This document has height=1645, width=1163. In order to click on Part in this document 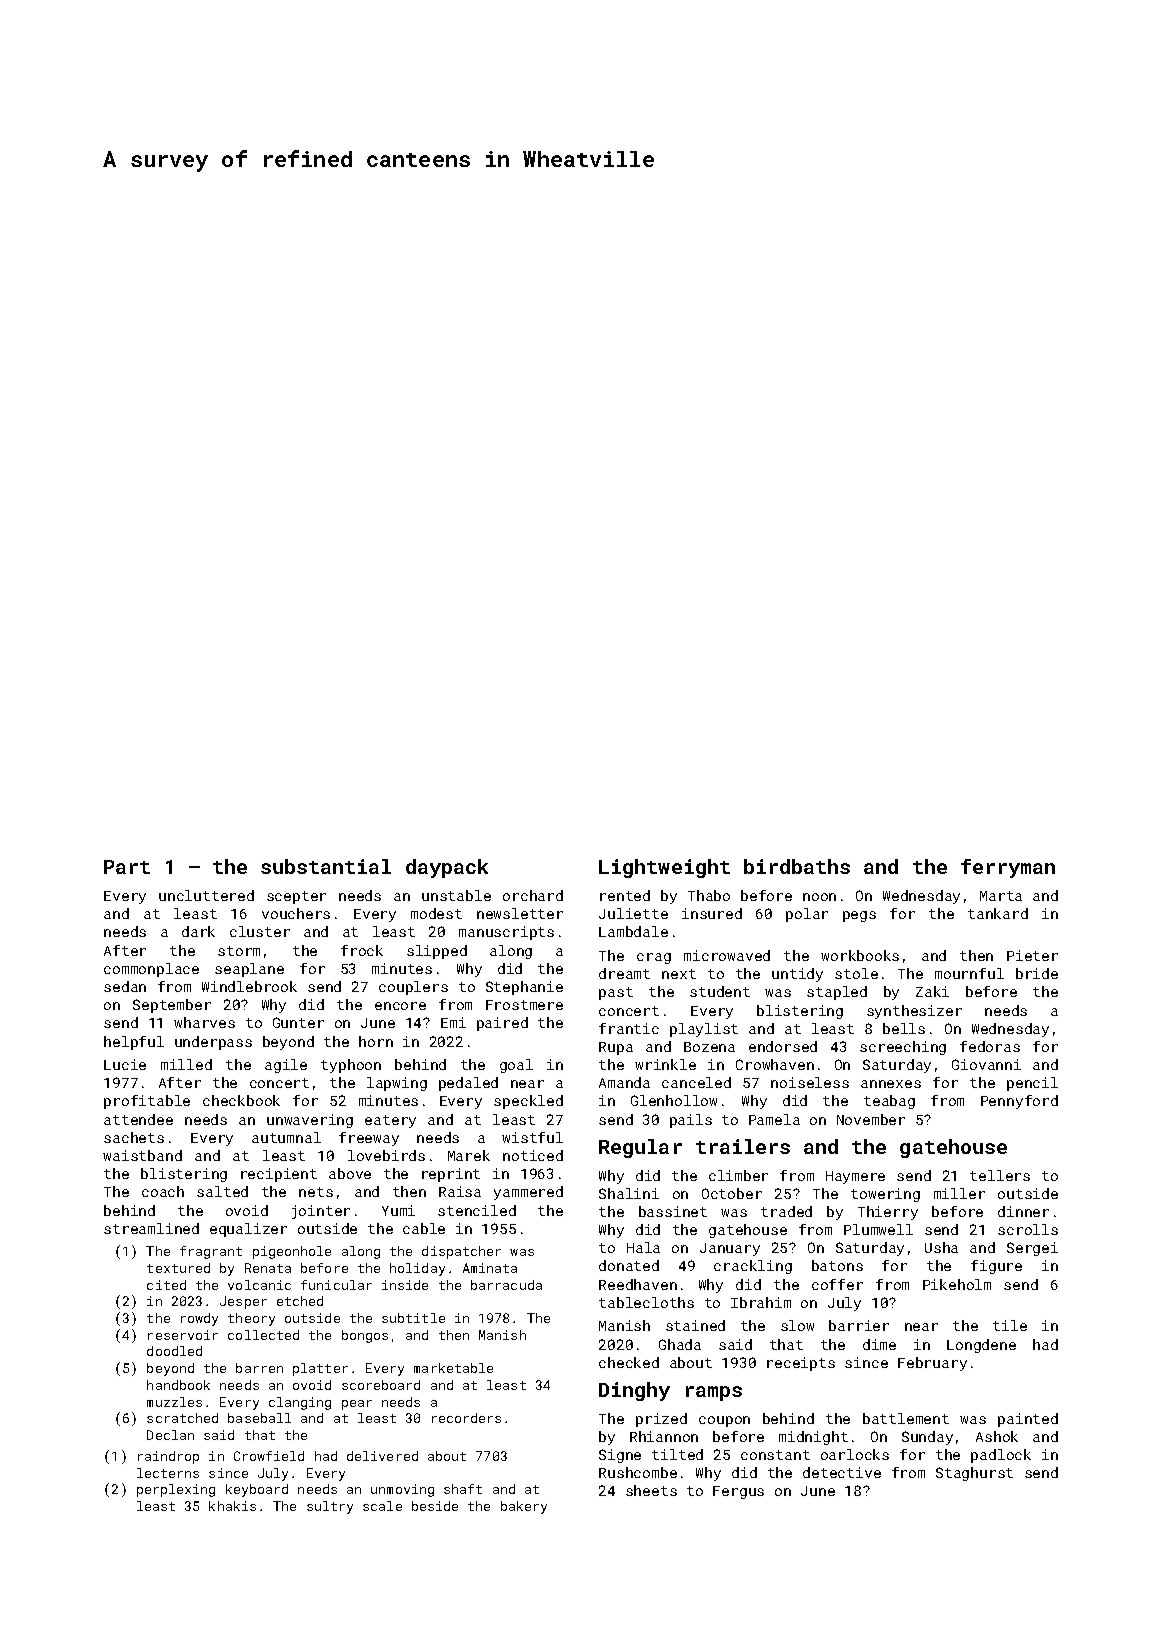, I will do `click(127, 867)`.
